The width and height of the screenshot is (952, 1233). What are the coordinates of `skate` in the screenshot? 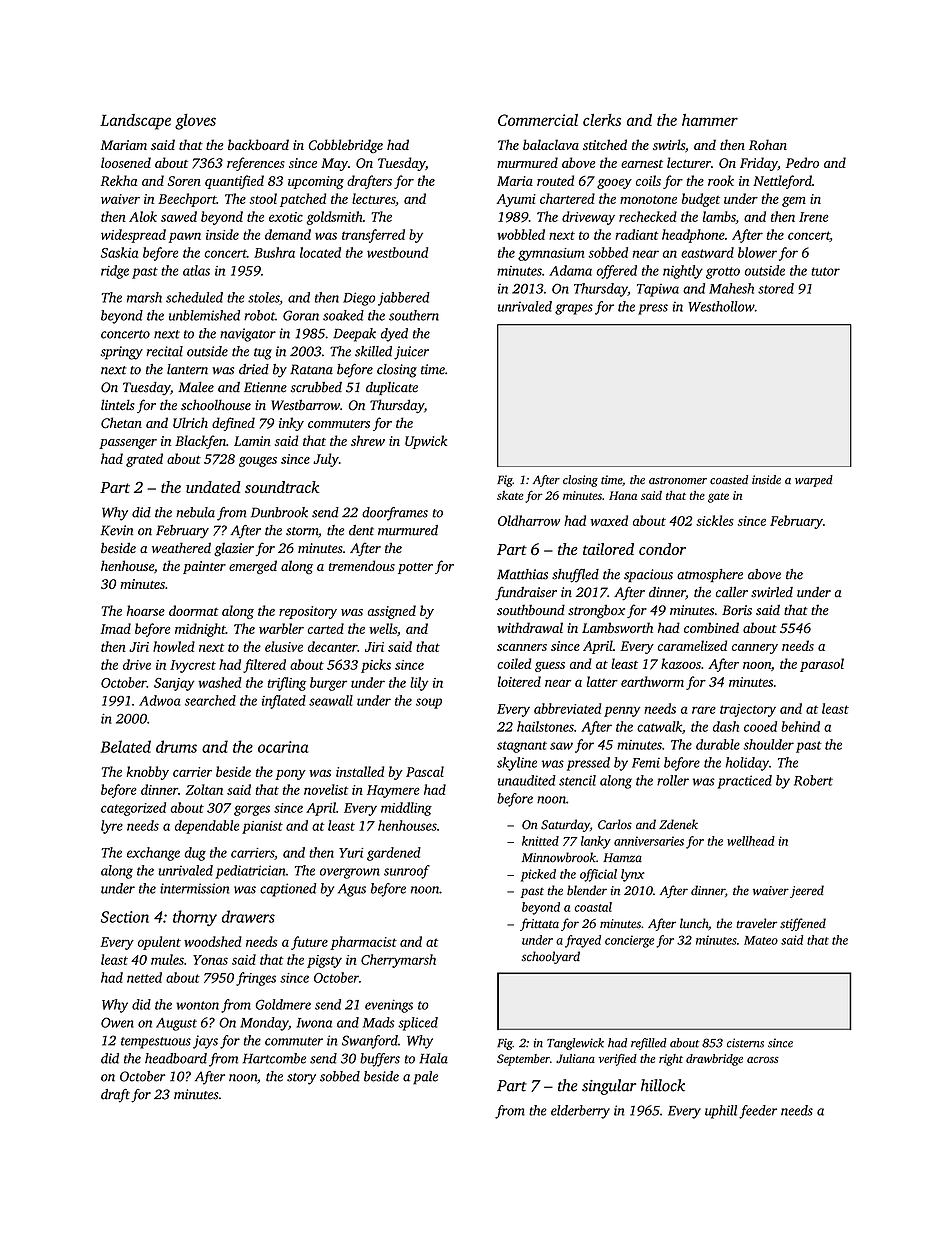 It's located at (510, 495).
